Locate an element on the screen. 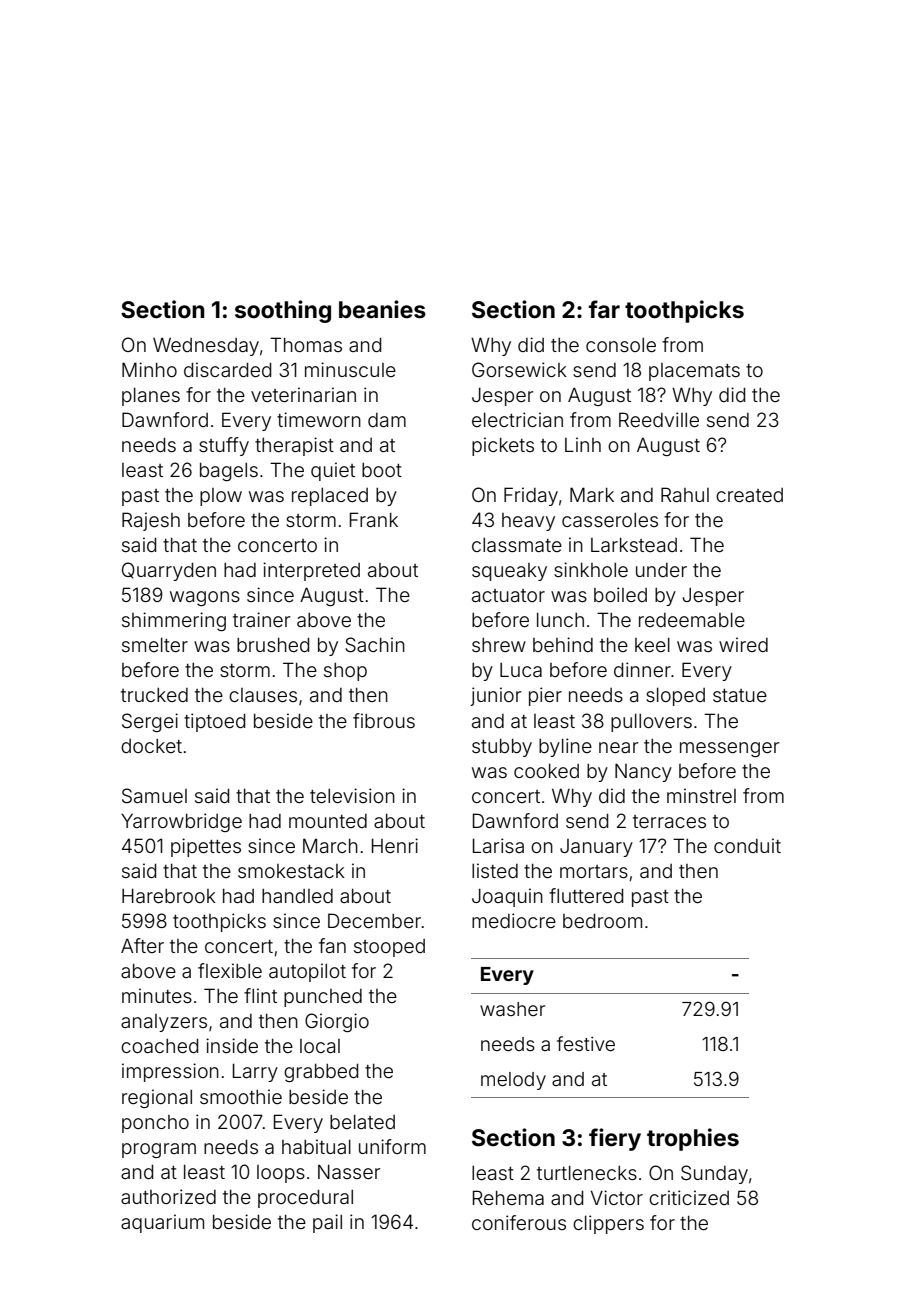 Image resolution: width=908 pixels, height=1316 pixels. Wednesday is located at coordinates (206, 347).
